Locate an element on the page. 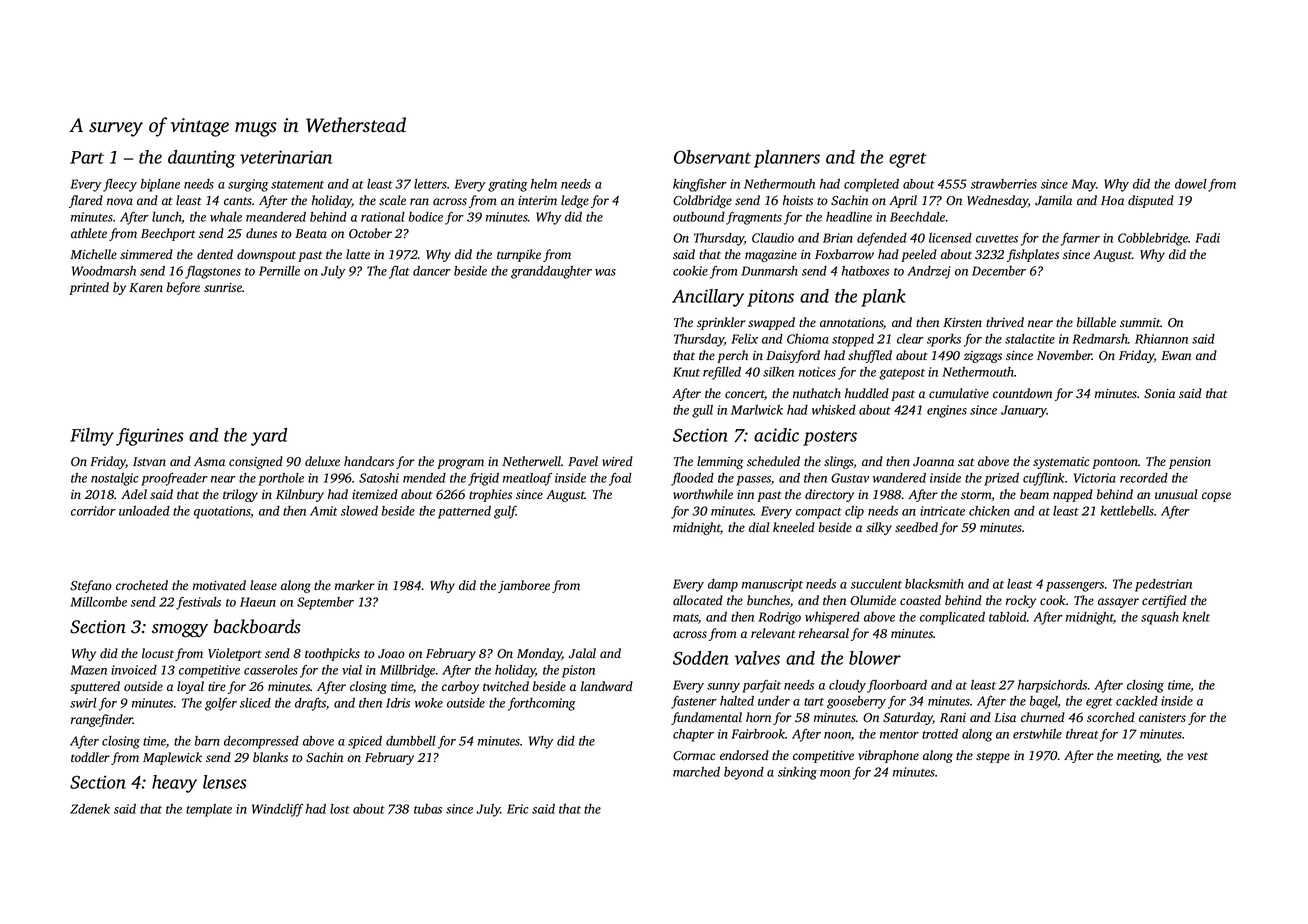  worthwhile is located at coordinates (703, 494).
